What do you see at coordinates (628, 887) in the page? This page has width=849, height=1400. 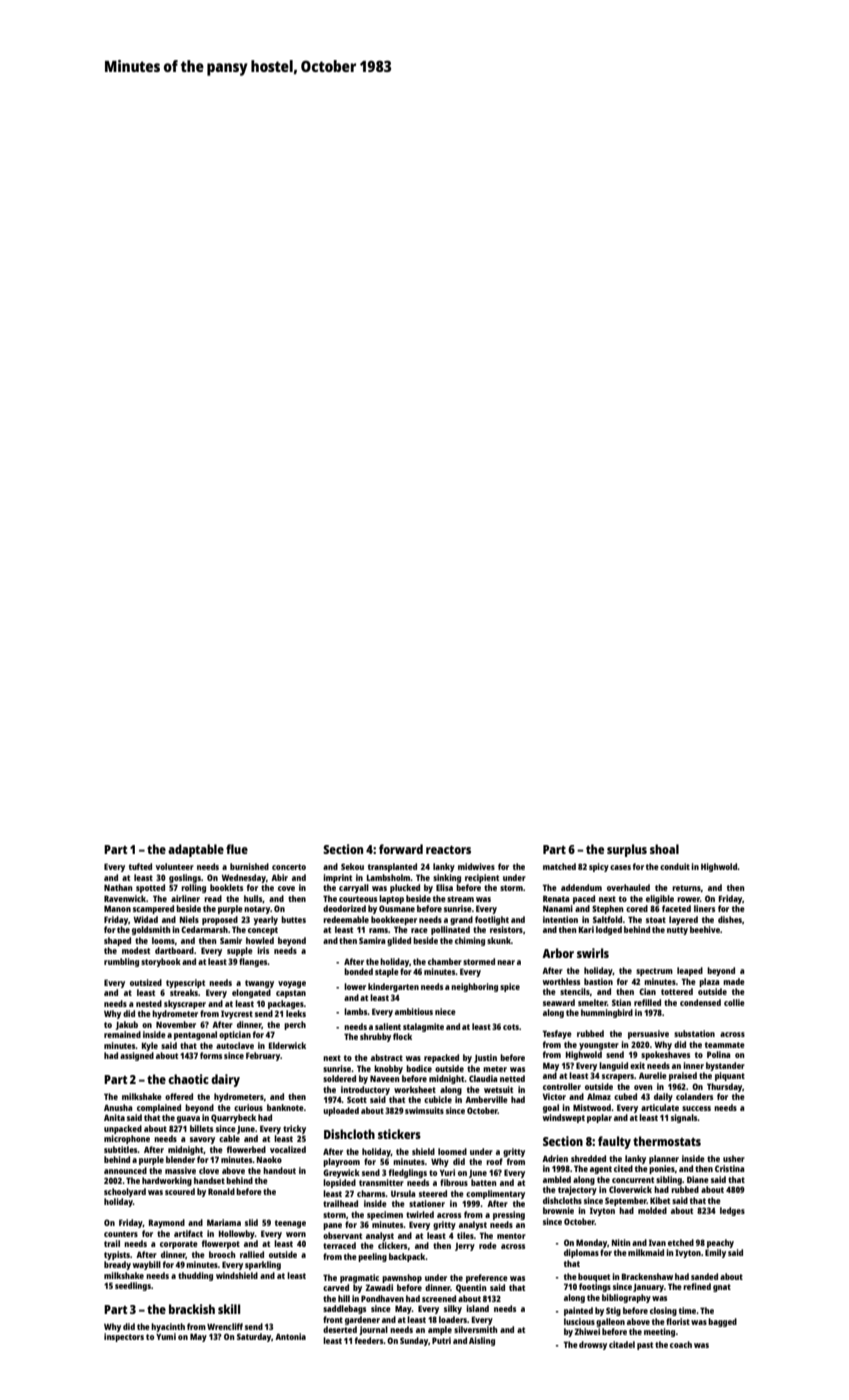 I see `overhauled` at bounding box center [628, 887].
